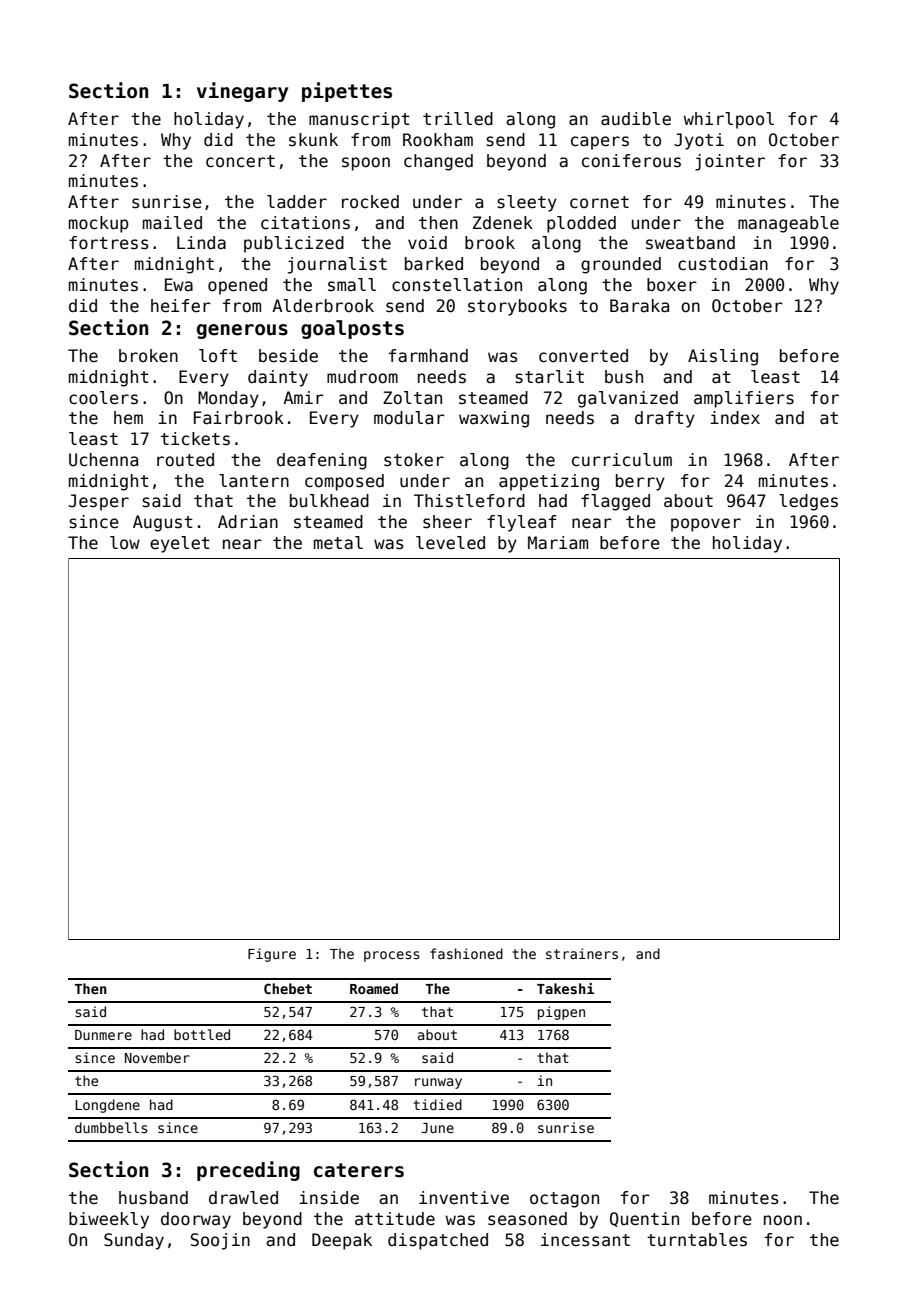  I want to click on pipettes, so click(347, 92).
